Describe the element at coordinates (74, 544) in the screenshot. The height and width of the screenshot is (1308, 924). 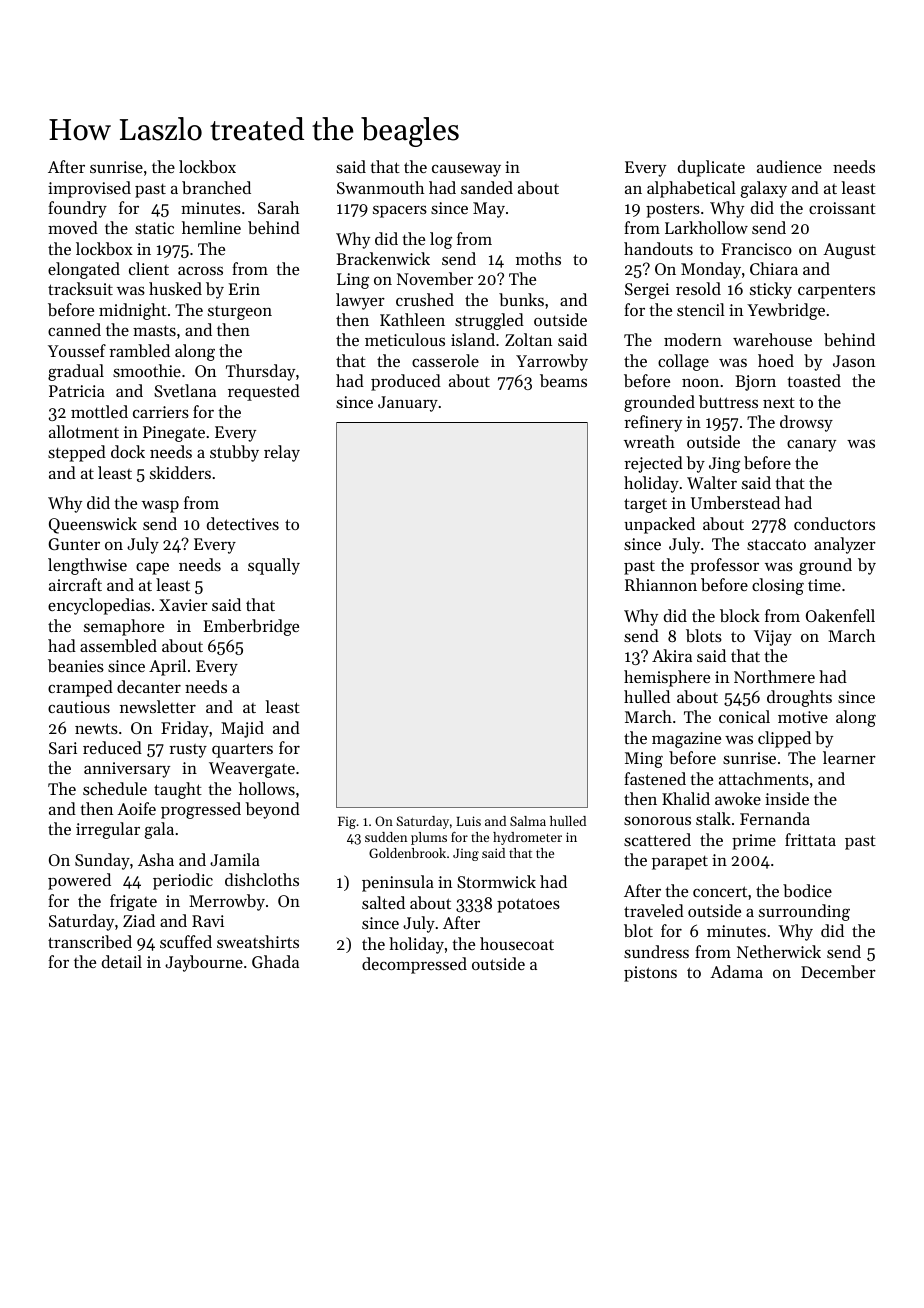
I see `Gunter` at that location.
